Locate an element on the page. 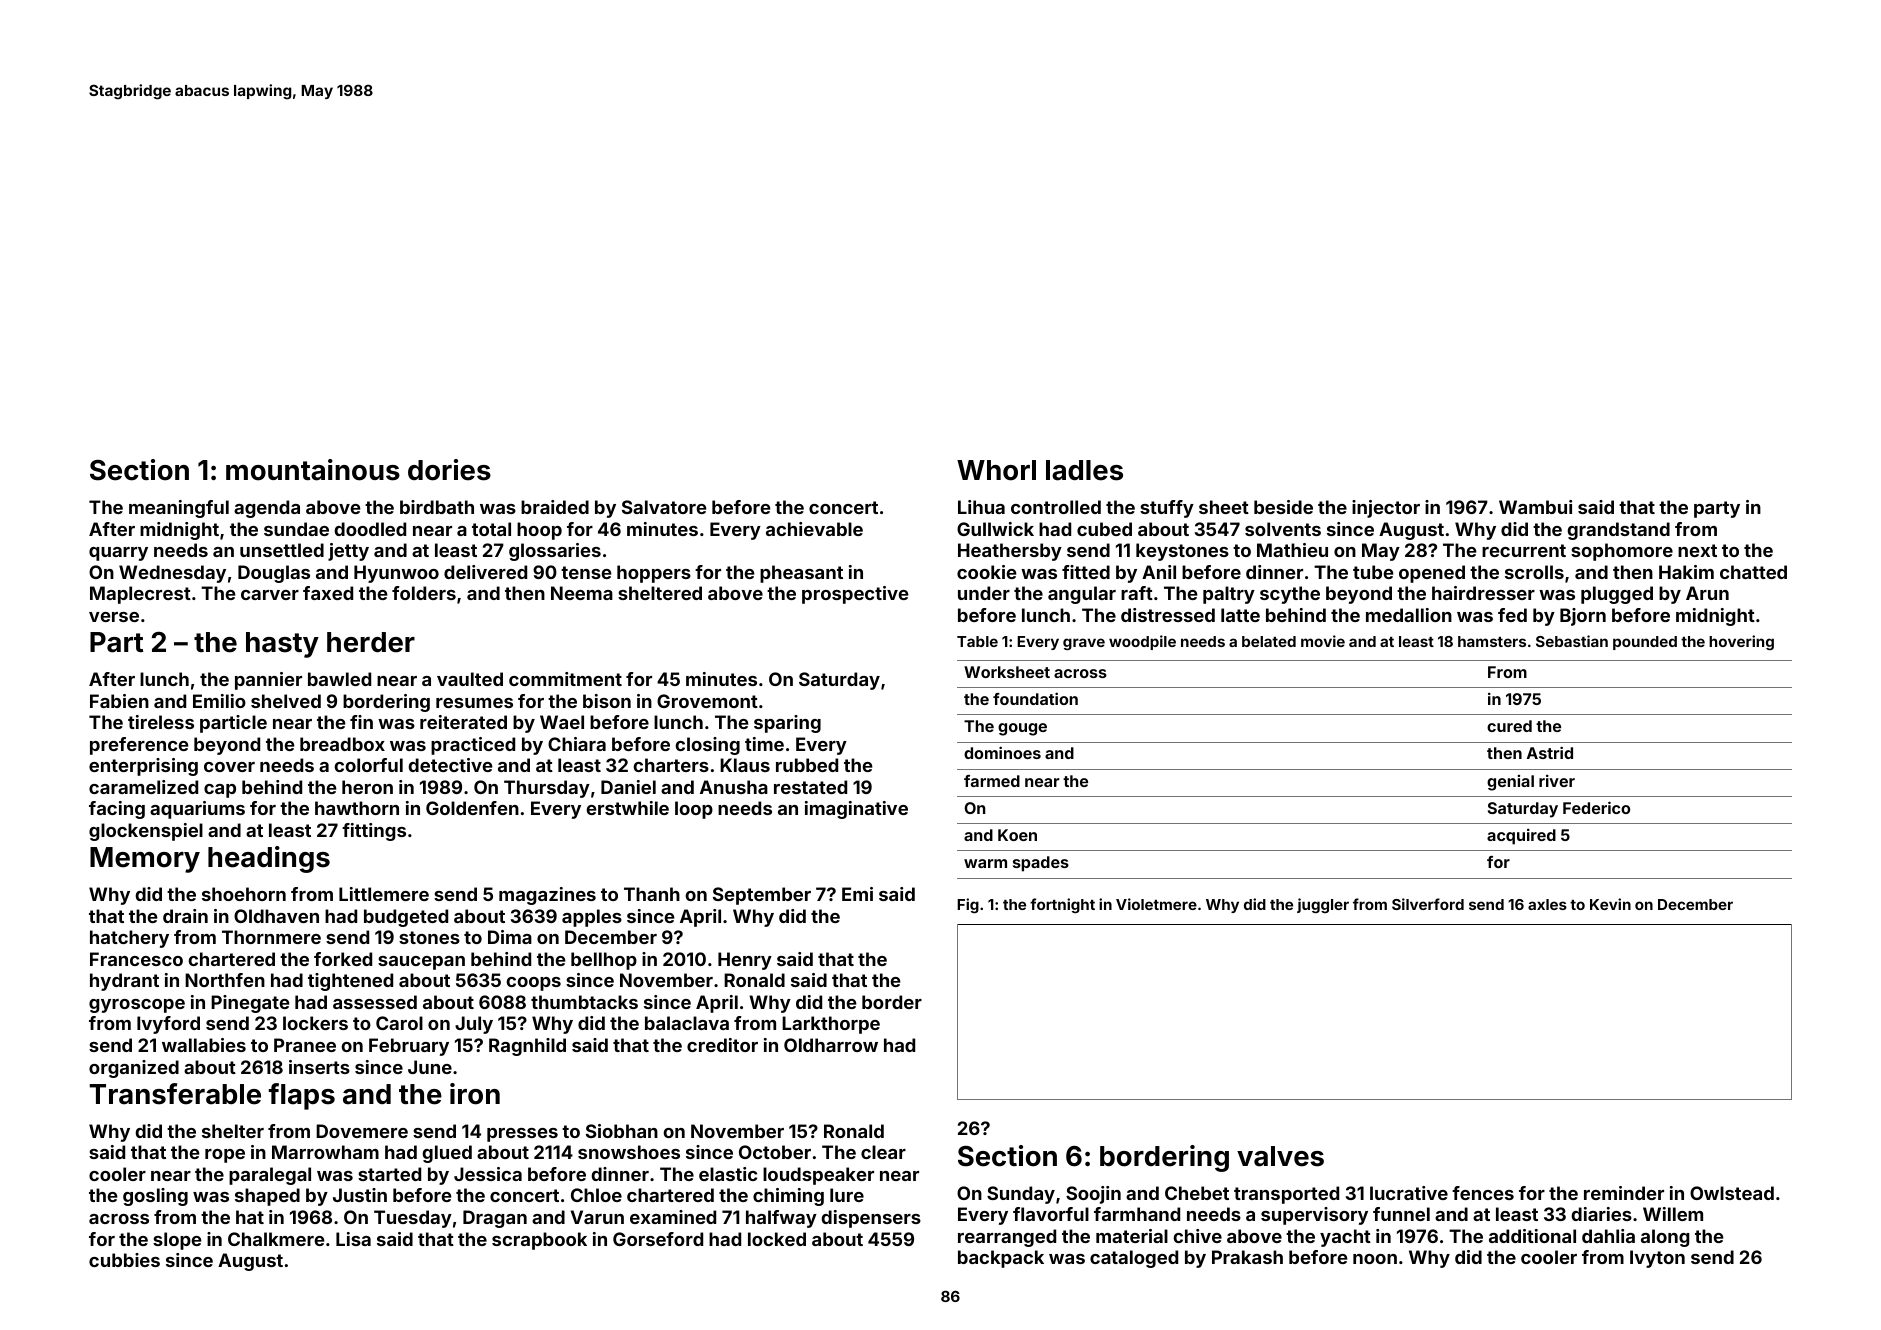 This page has width=1881, height=1330. scrapbook is located at coordinates (539, 1241).
